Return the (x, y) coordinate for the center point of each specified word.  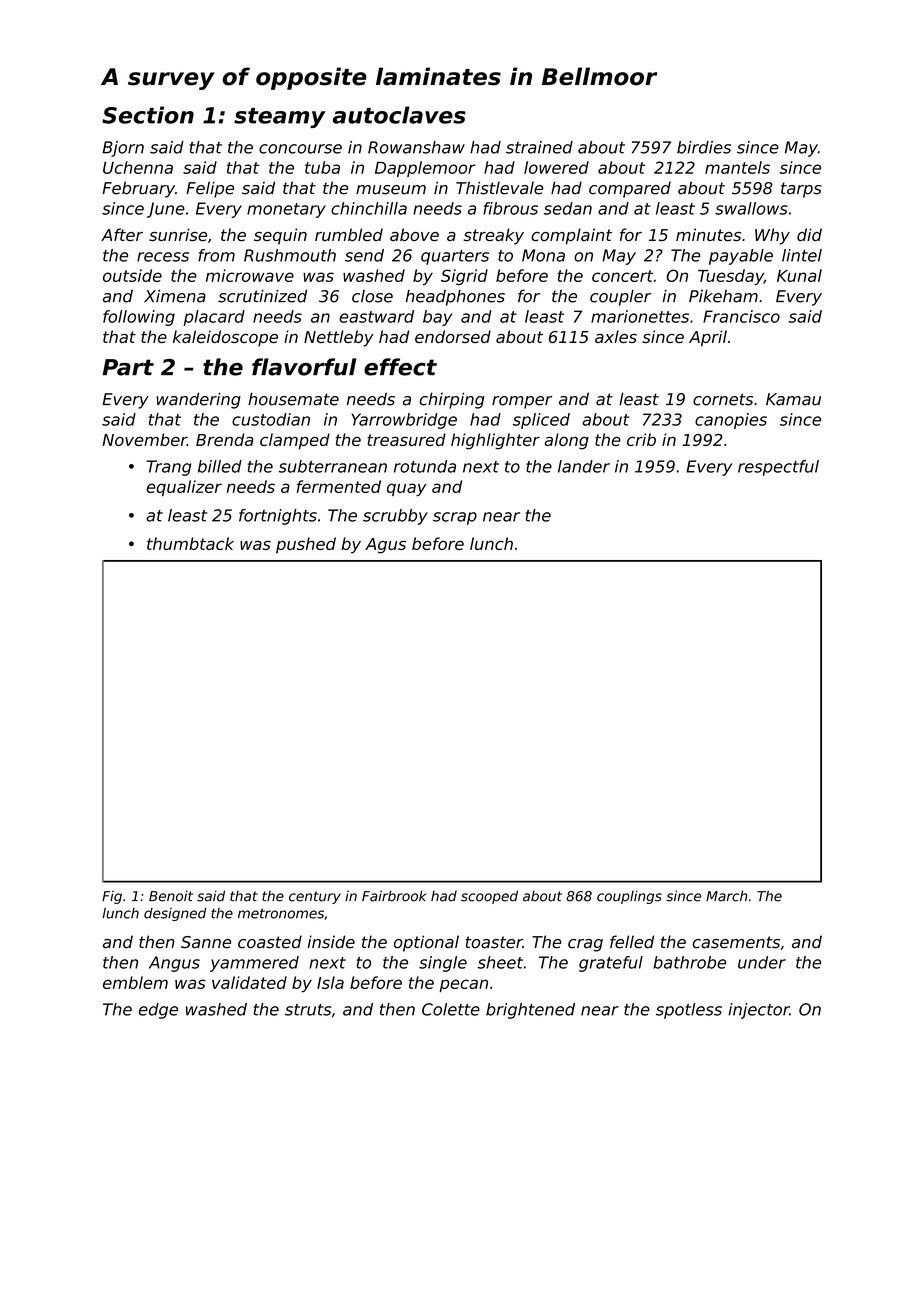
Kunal (799, 275)
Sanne (206, 942)
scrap (455, 518)
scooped (489, 897)
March (726, 896)
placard (214, 318)
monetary (286, 210)
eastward (376, 316)
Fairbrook (394, 896)
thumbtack (190, 543)
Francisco (741, 316)
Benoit (171, 896)
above (414, 234)
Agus (385, 546)
